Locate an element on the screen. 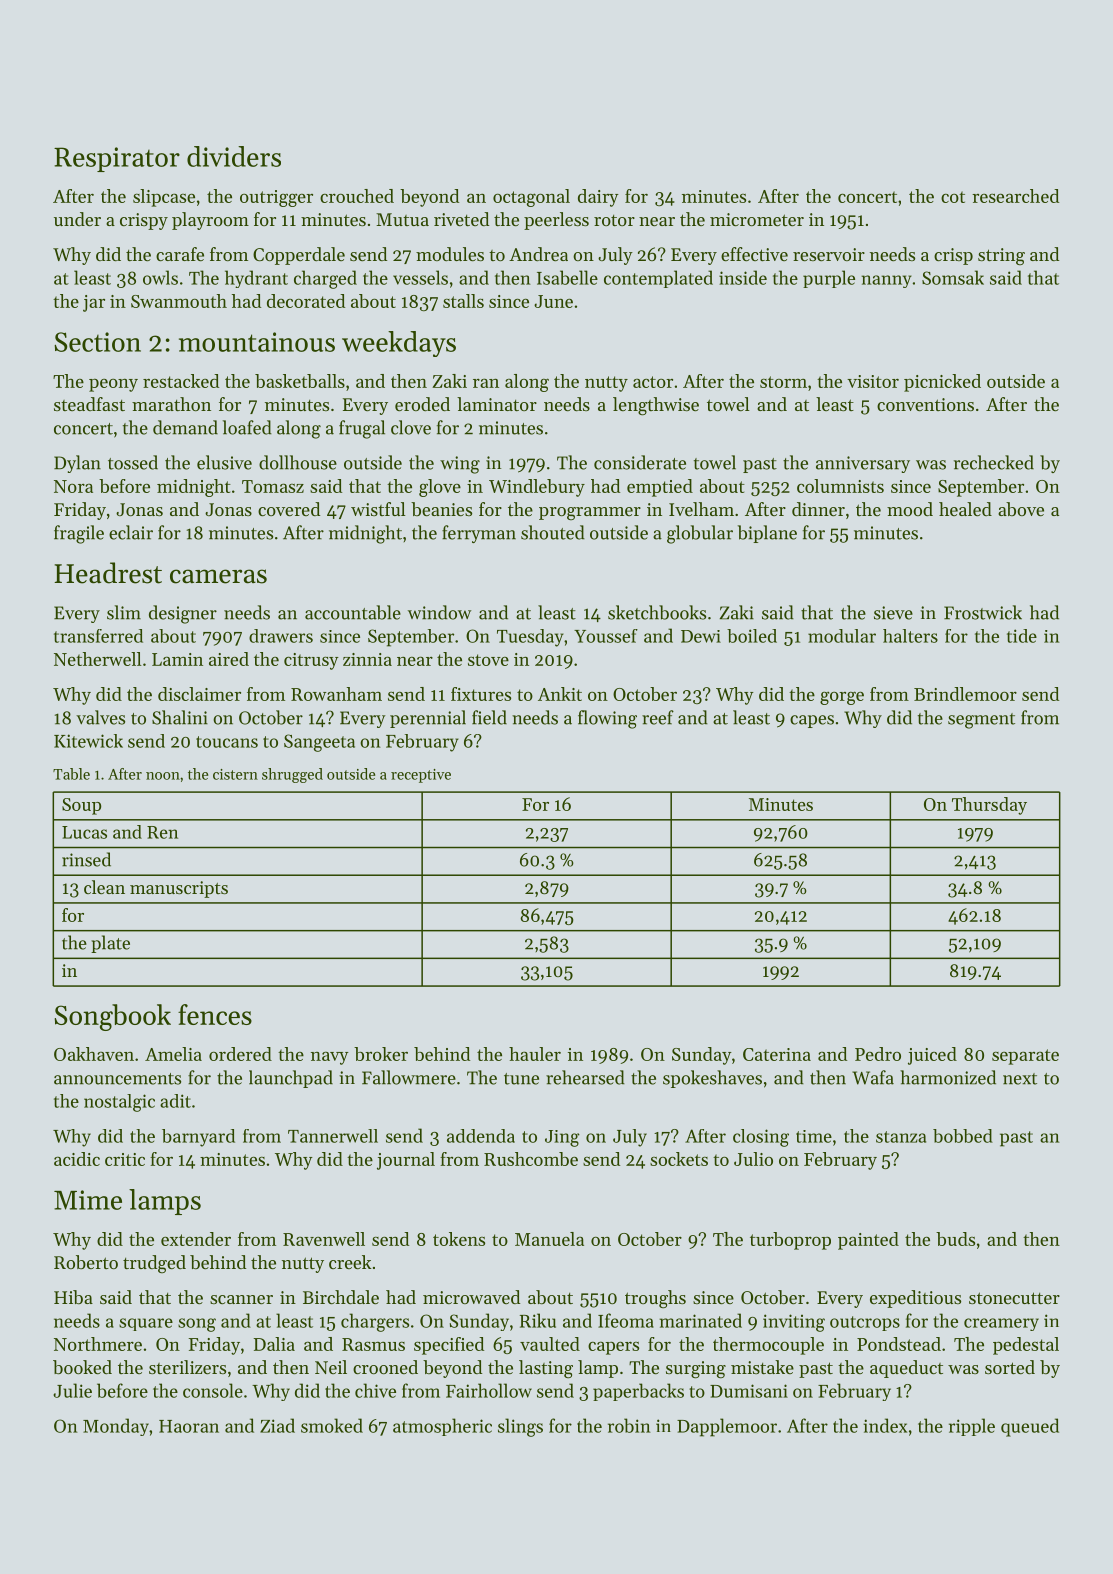 This screenshot has width=1113, height=1574. robin is located at coordinates (629, 1425).
